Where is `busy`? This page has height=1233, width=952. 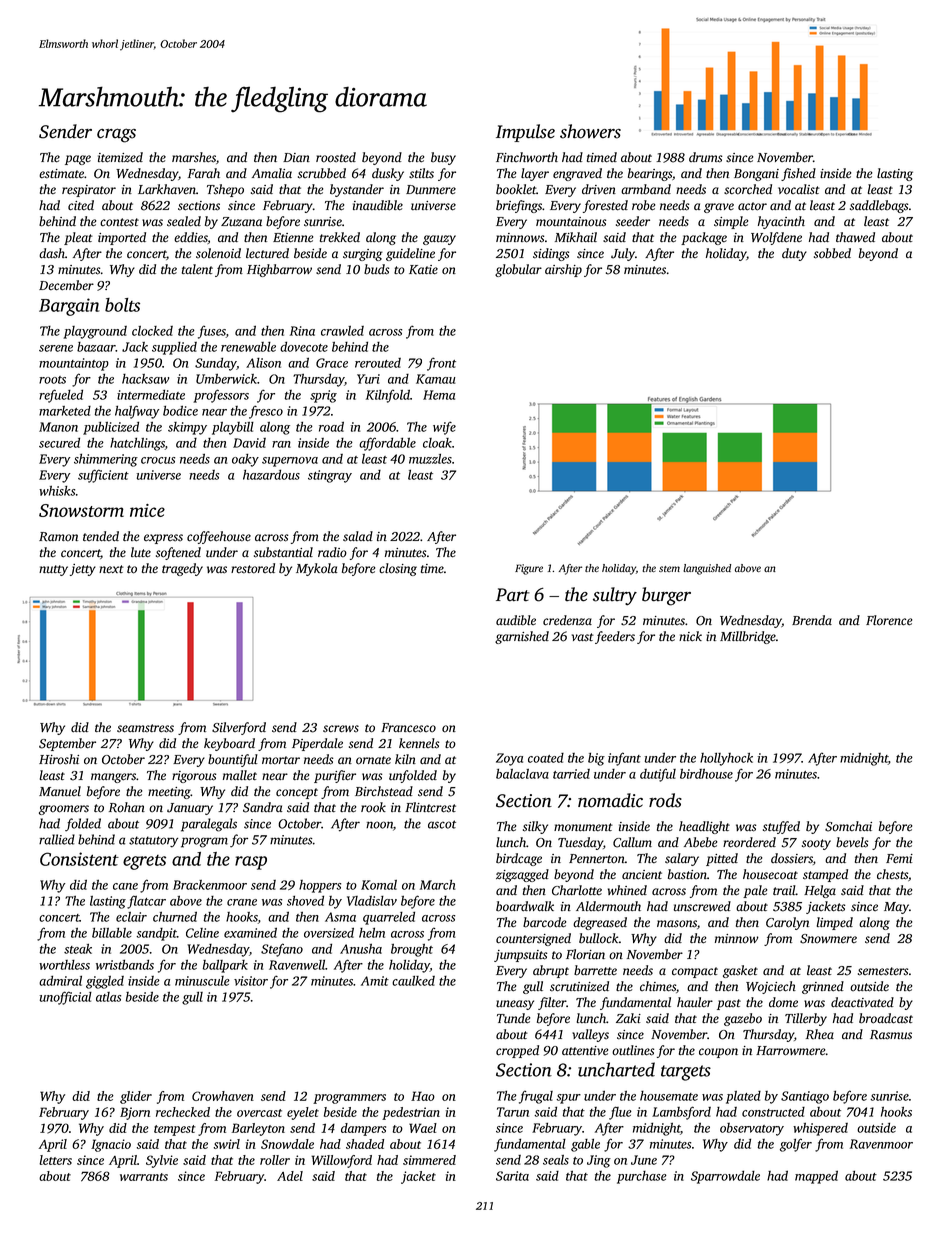
busy is located at coordinates (443, 158).
